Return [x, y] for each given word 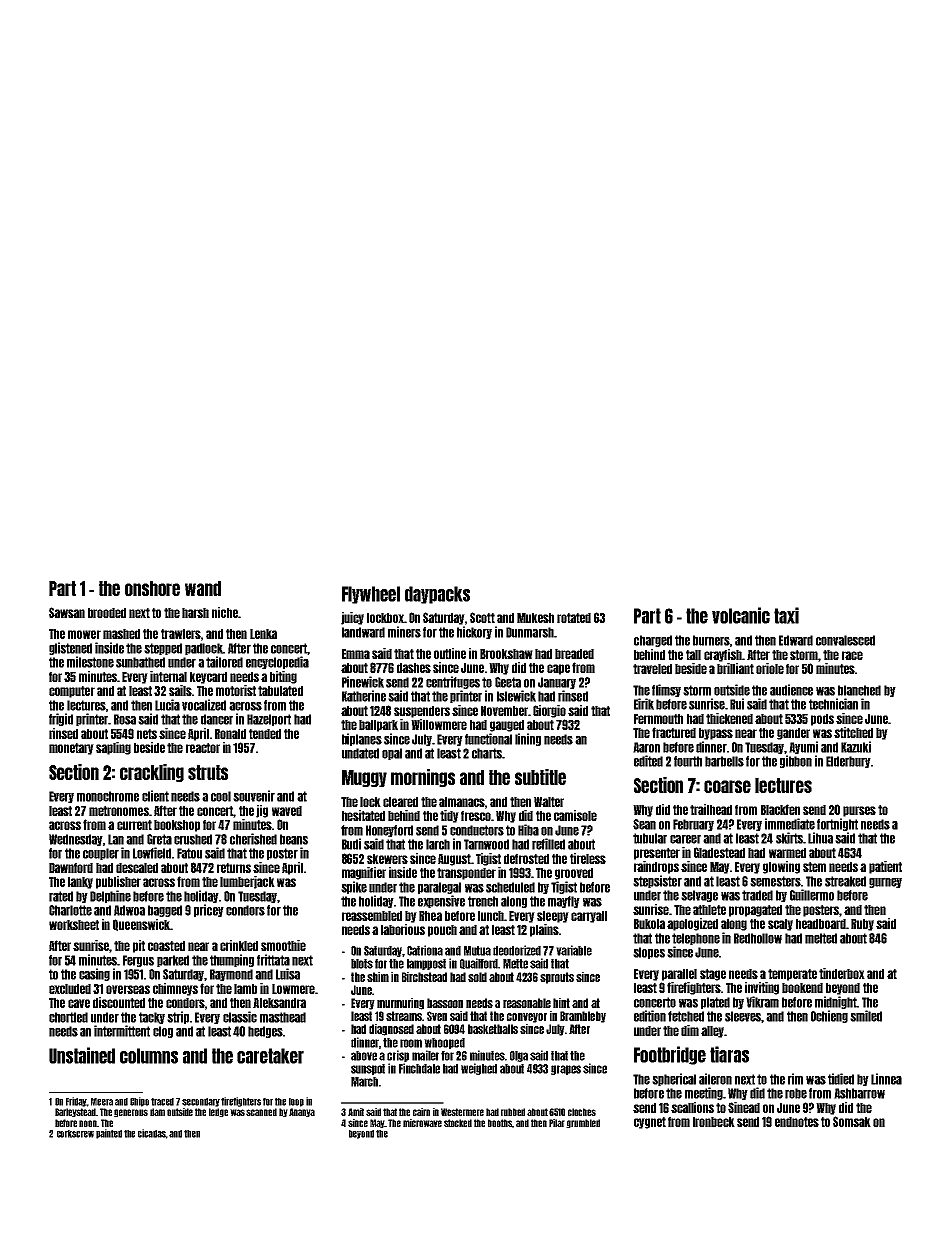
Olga [519, 1056]
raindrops [656, 867]
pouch [442, 931]
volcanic [741, 615]
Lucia [167, 705]
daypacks [437, 595]
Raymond [231, 975]
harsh [195, 613]
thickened [729, 718]
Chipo [139, 1102]
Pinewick [363, 682]
